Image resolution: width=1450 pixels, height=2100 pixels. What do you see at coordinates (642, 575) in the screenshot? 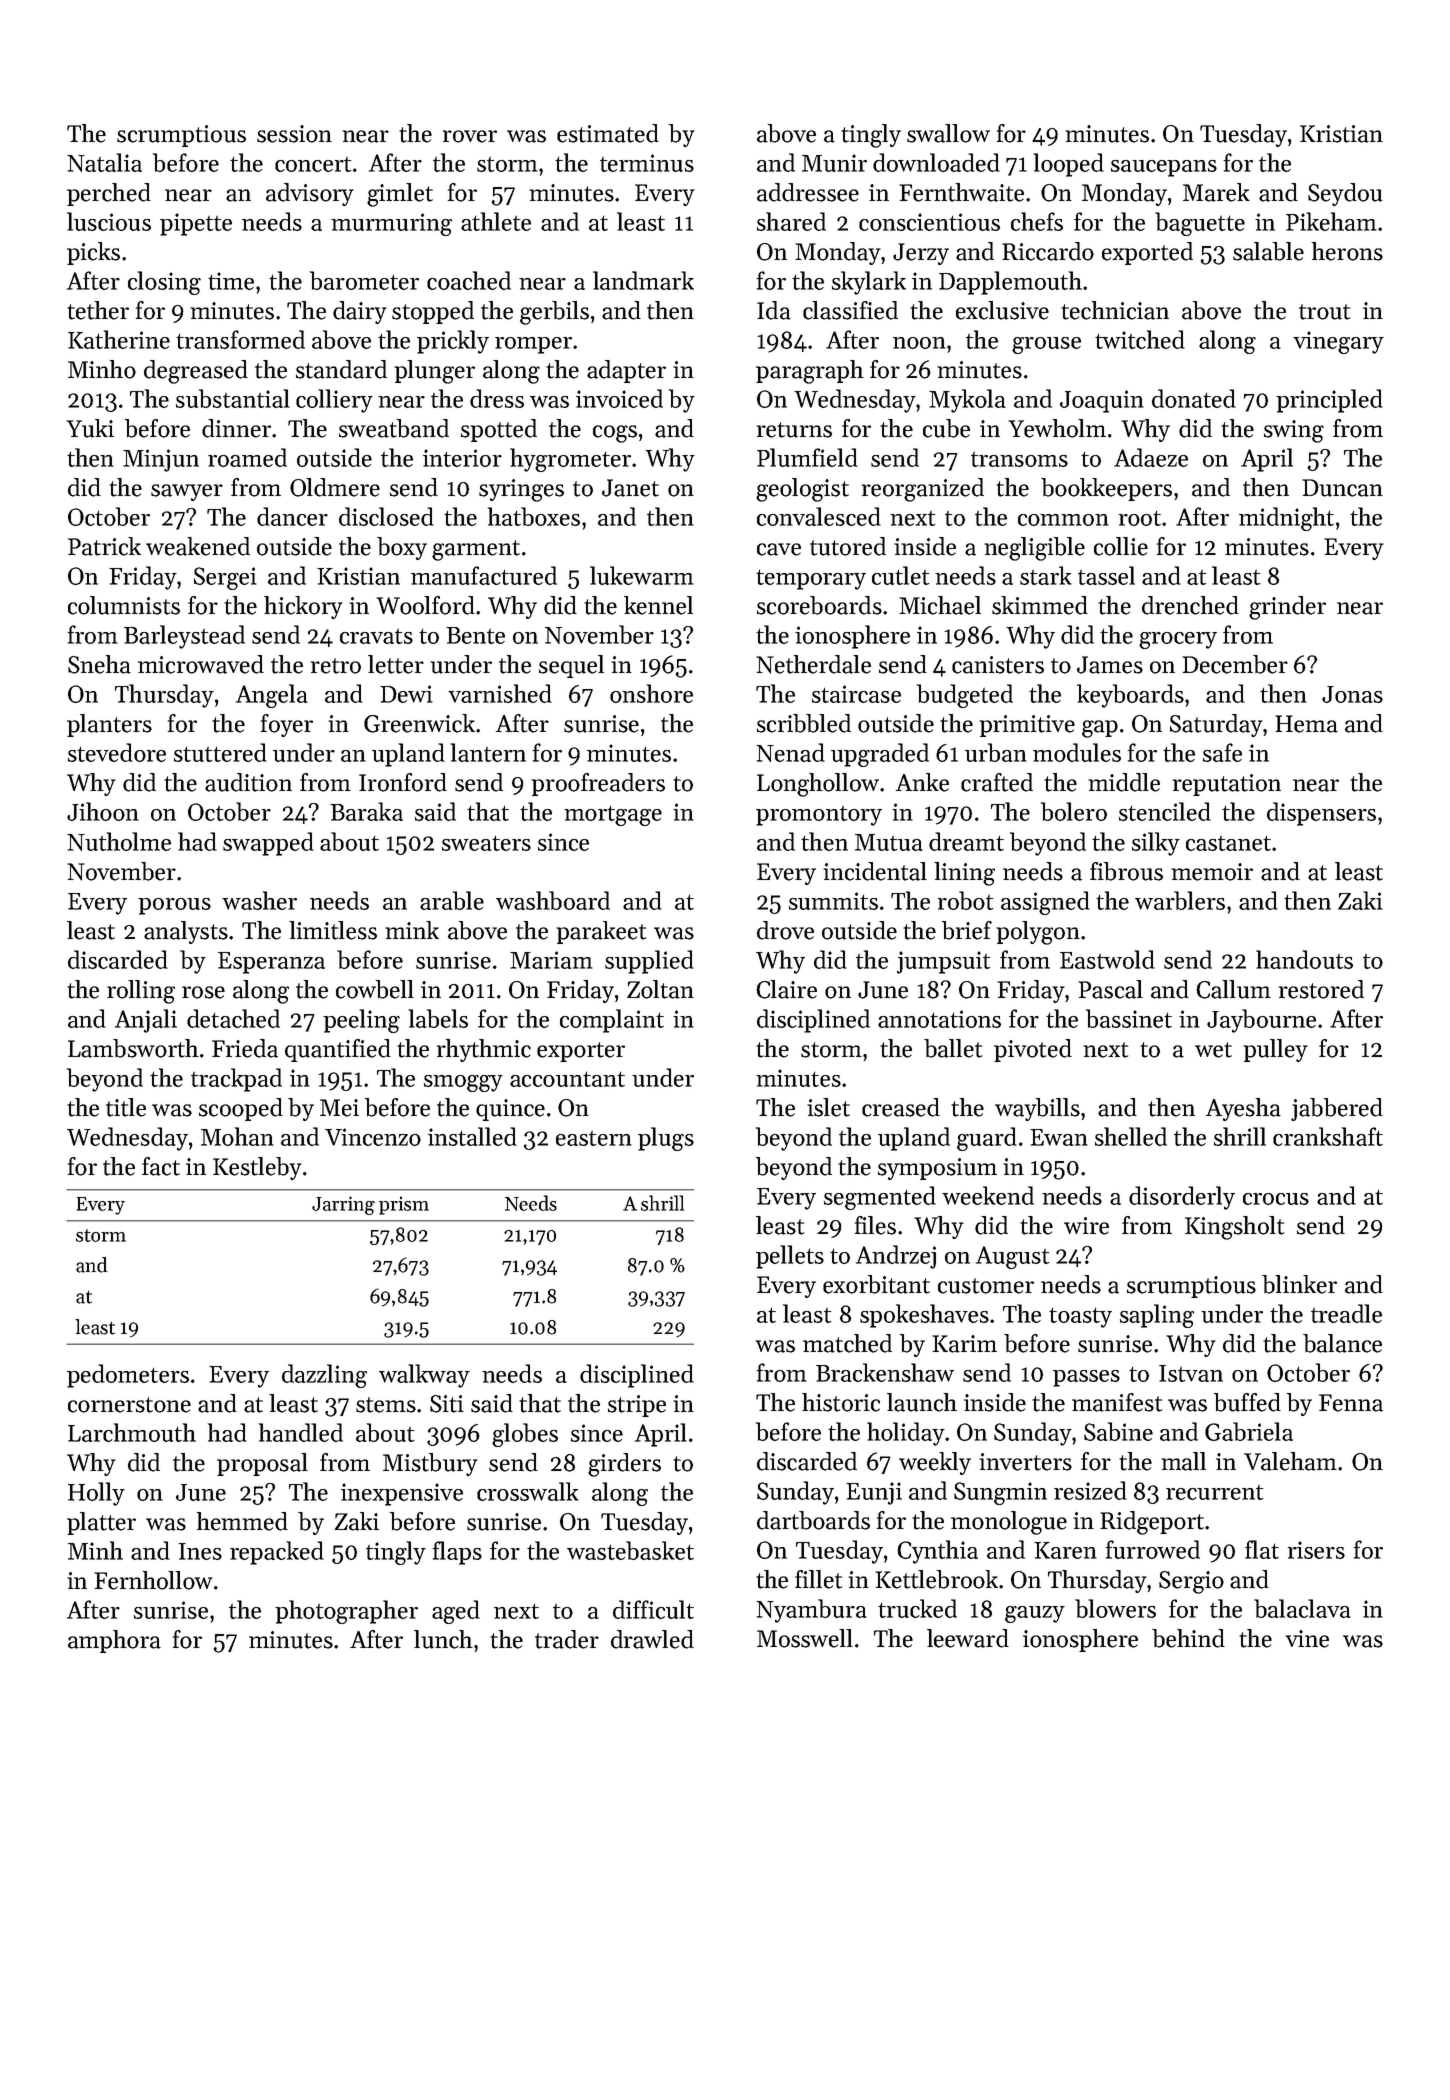
I see `lukewarm` at bounding box center [642, 575].
